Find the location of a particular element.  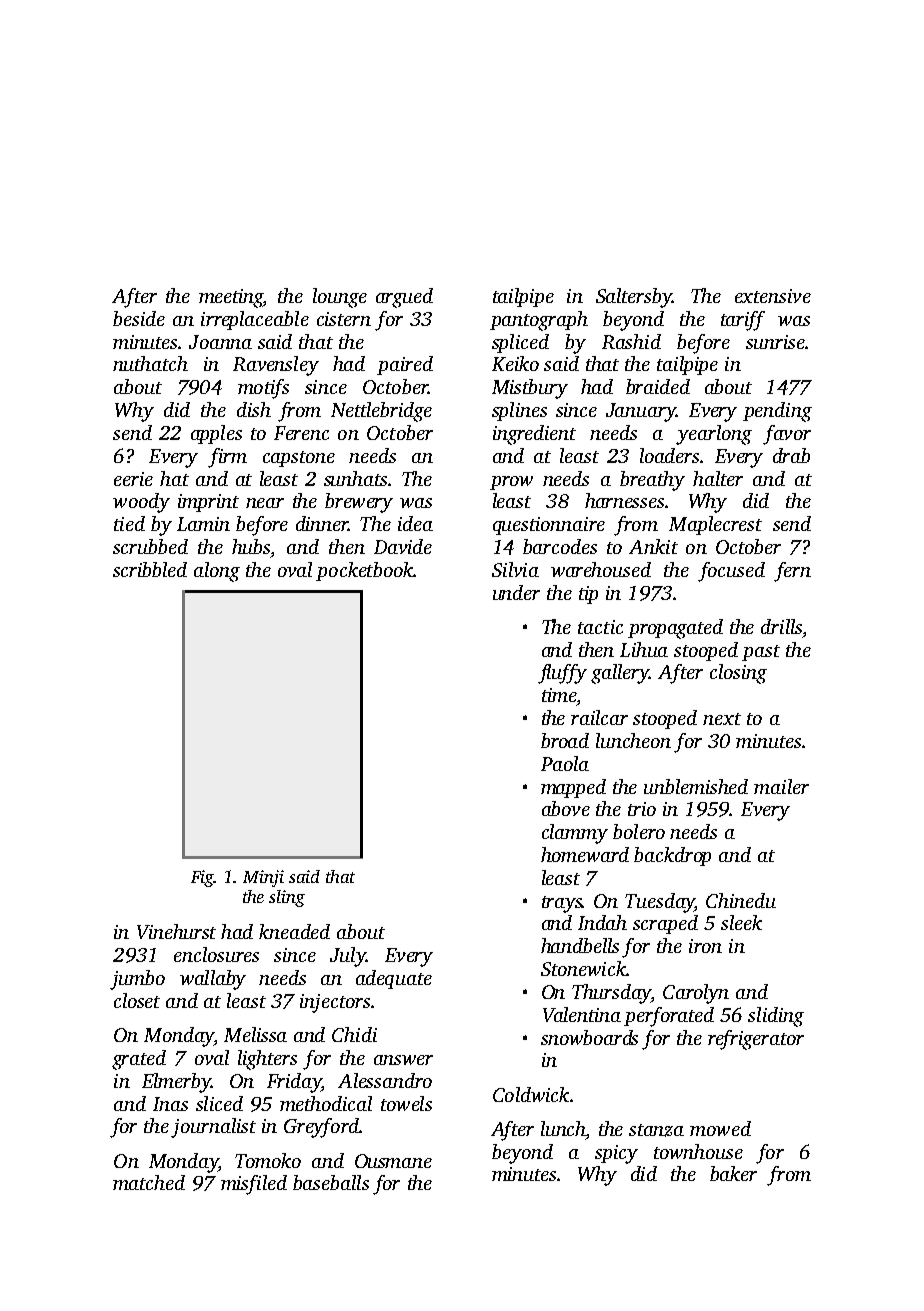

matched is located at coordinates (149, 1182).
